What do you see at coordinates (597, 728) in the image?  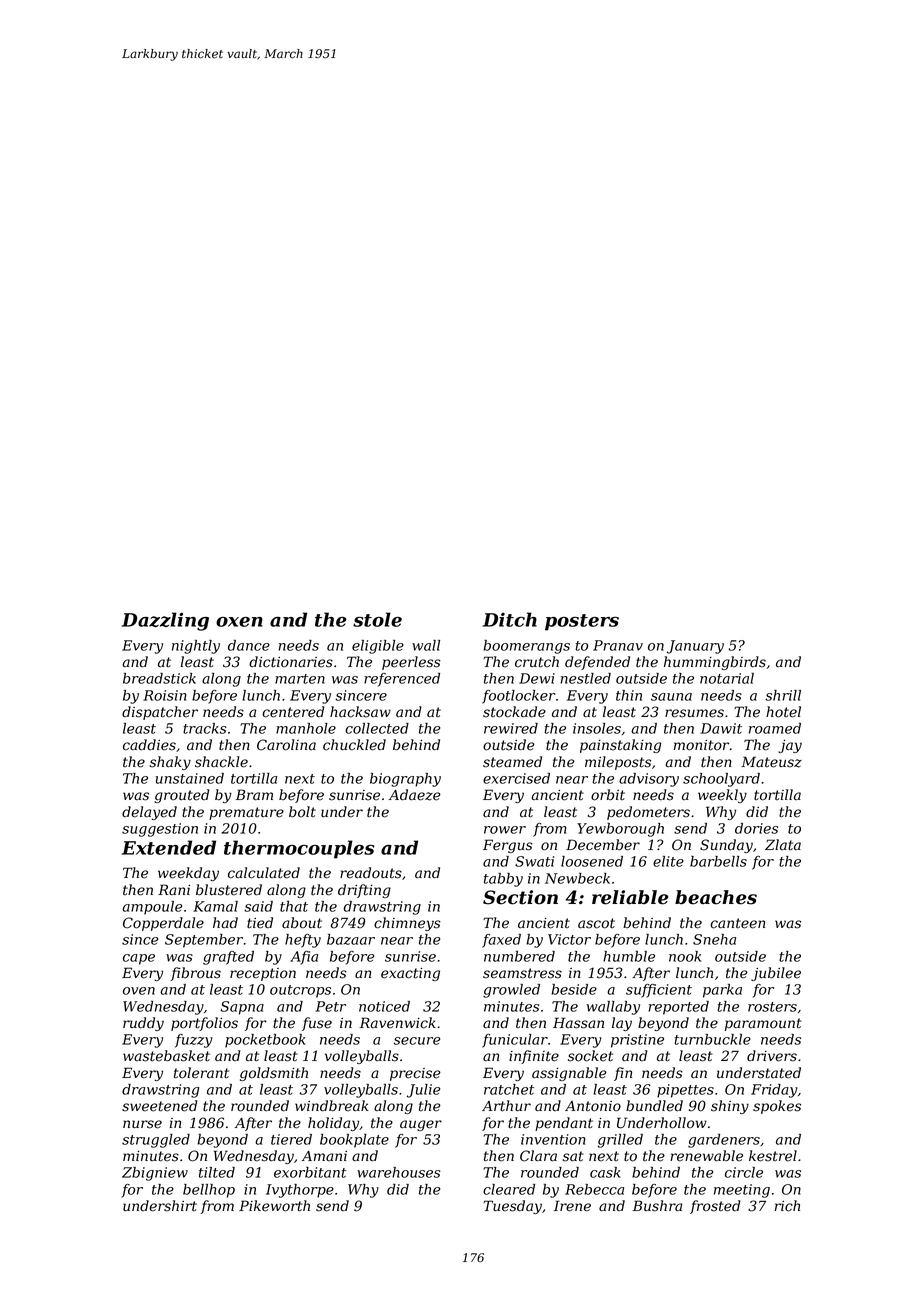 I see `insoles` at bounding box center [597, 728].
